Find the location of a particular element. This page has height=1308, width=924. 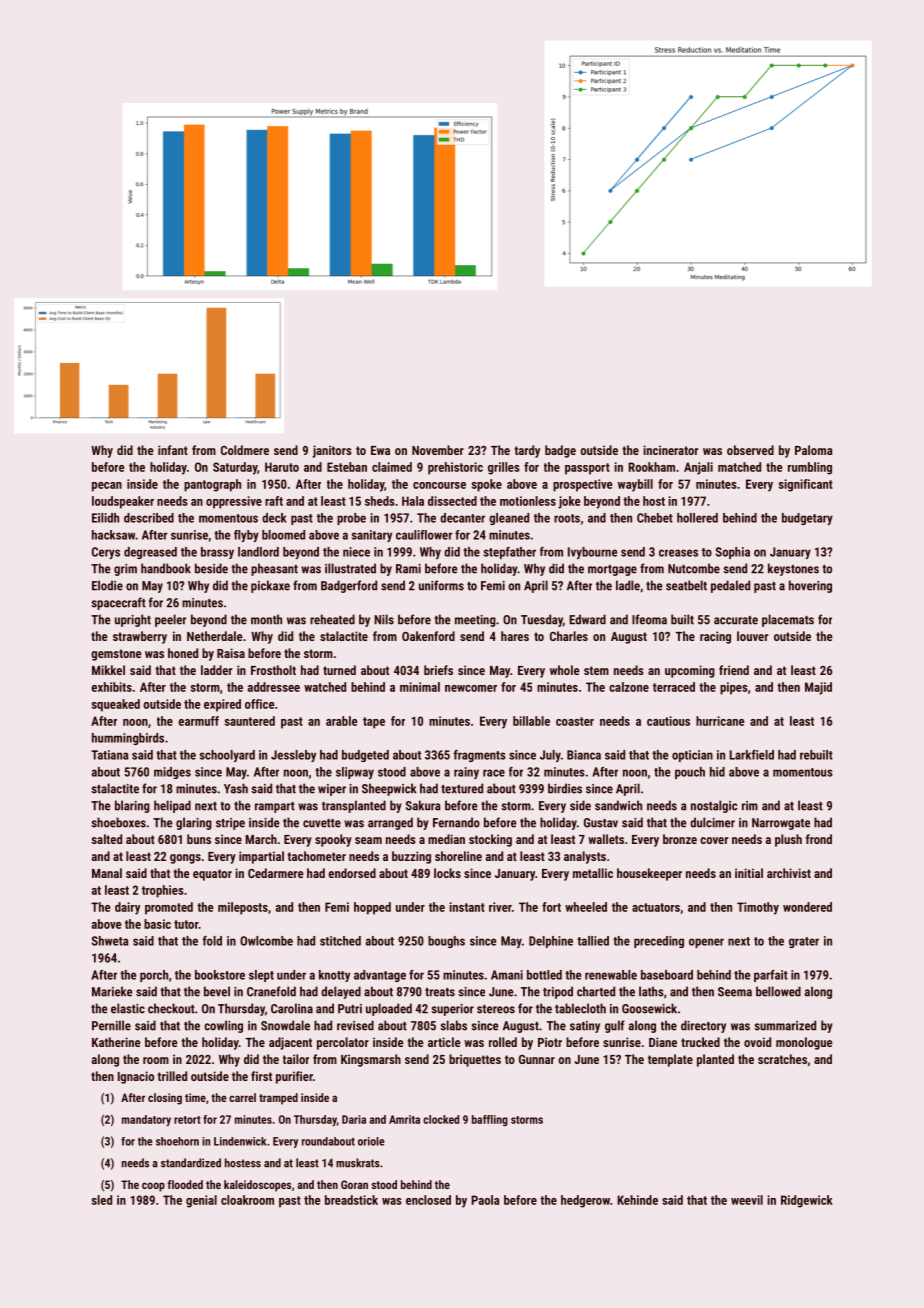

grater is located at coordinates (804, 942).
